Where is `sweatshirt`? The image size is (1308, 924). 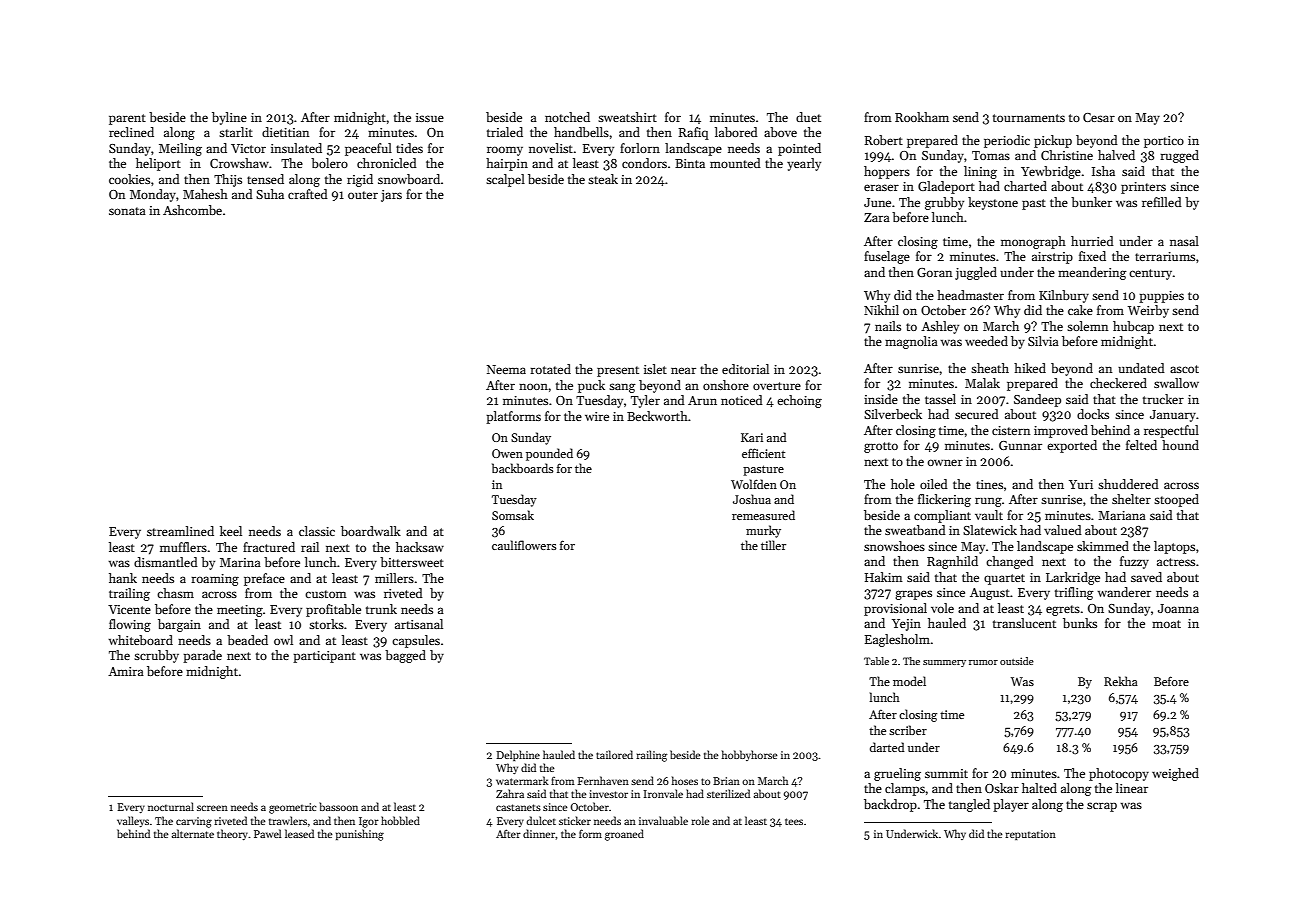
sweatshirt is located at coordinates (627, 117).
